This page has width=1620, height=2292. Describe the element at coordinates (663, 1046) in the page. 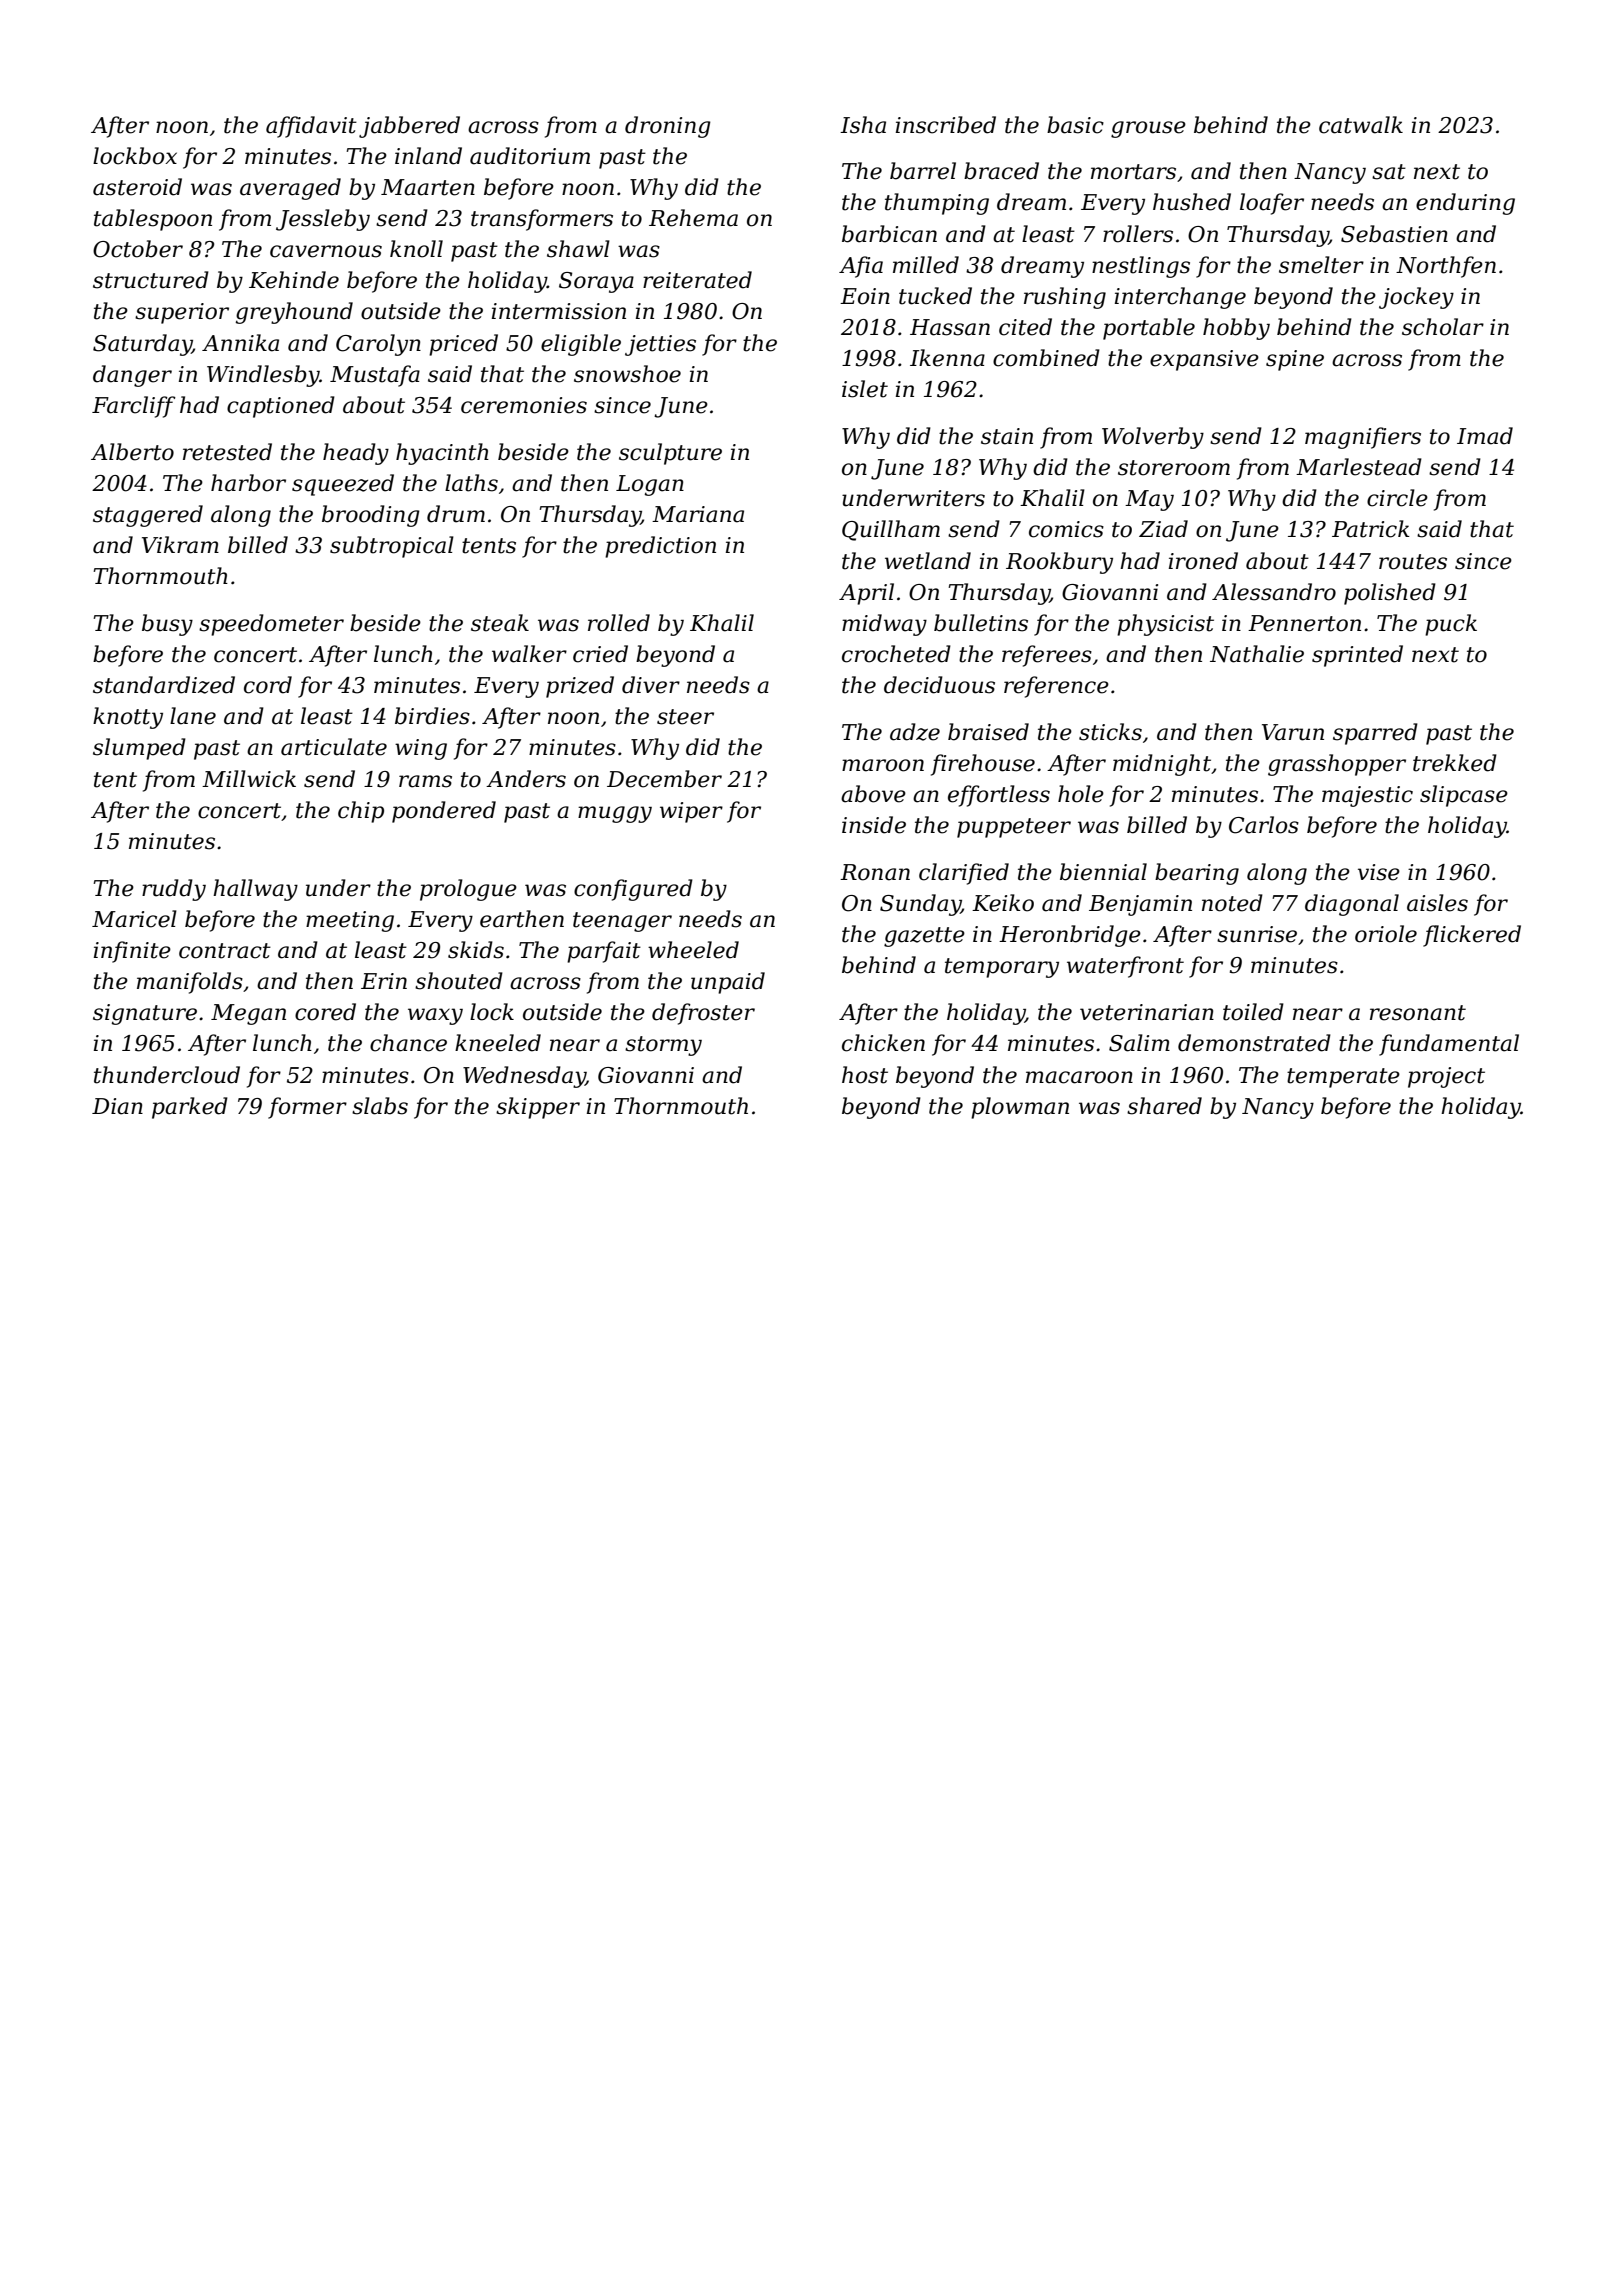

I see `stormy` at that location.
